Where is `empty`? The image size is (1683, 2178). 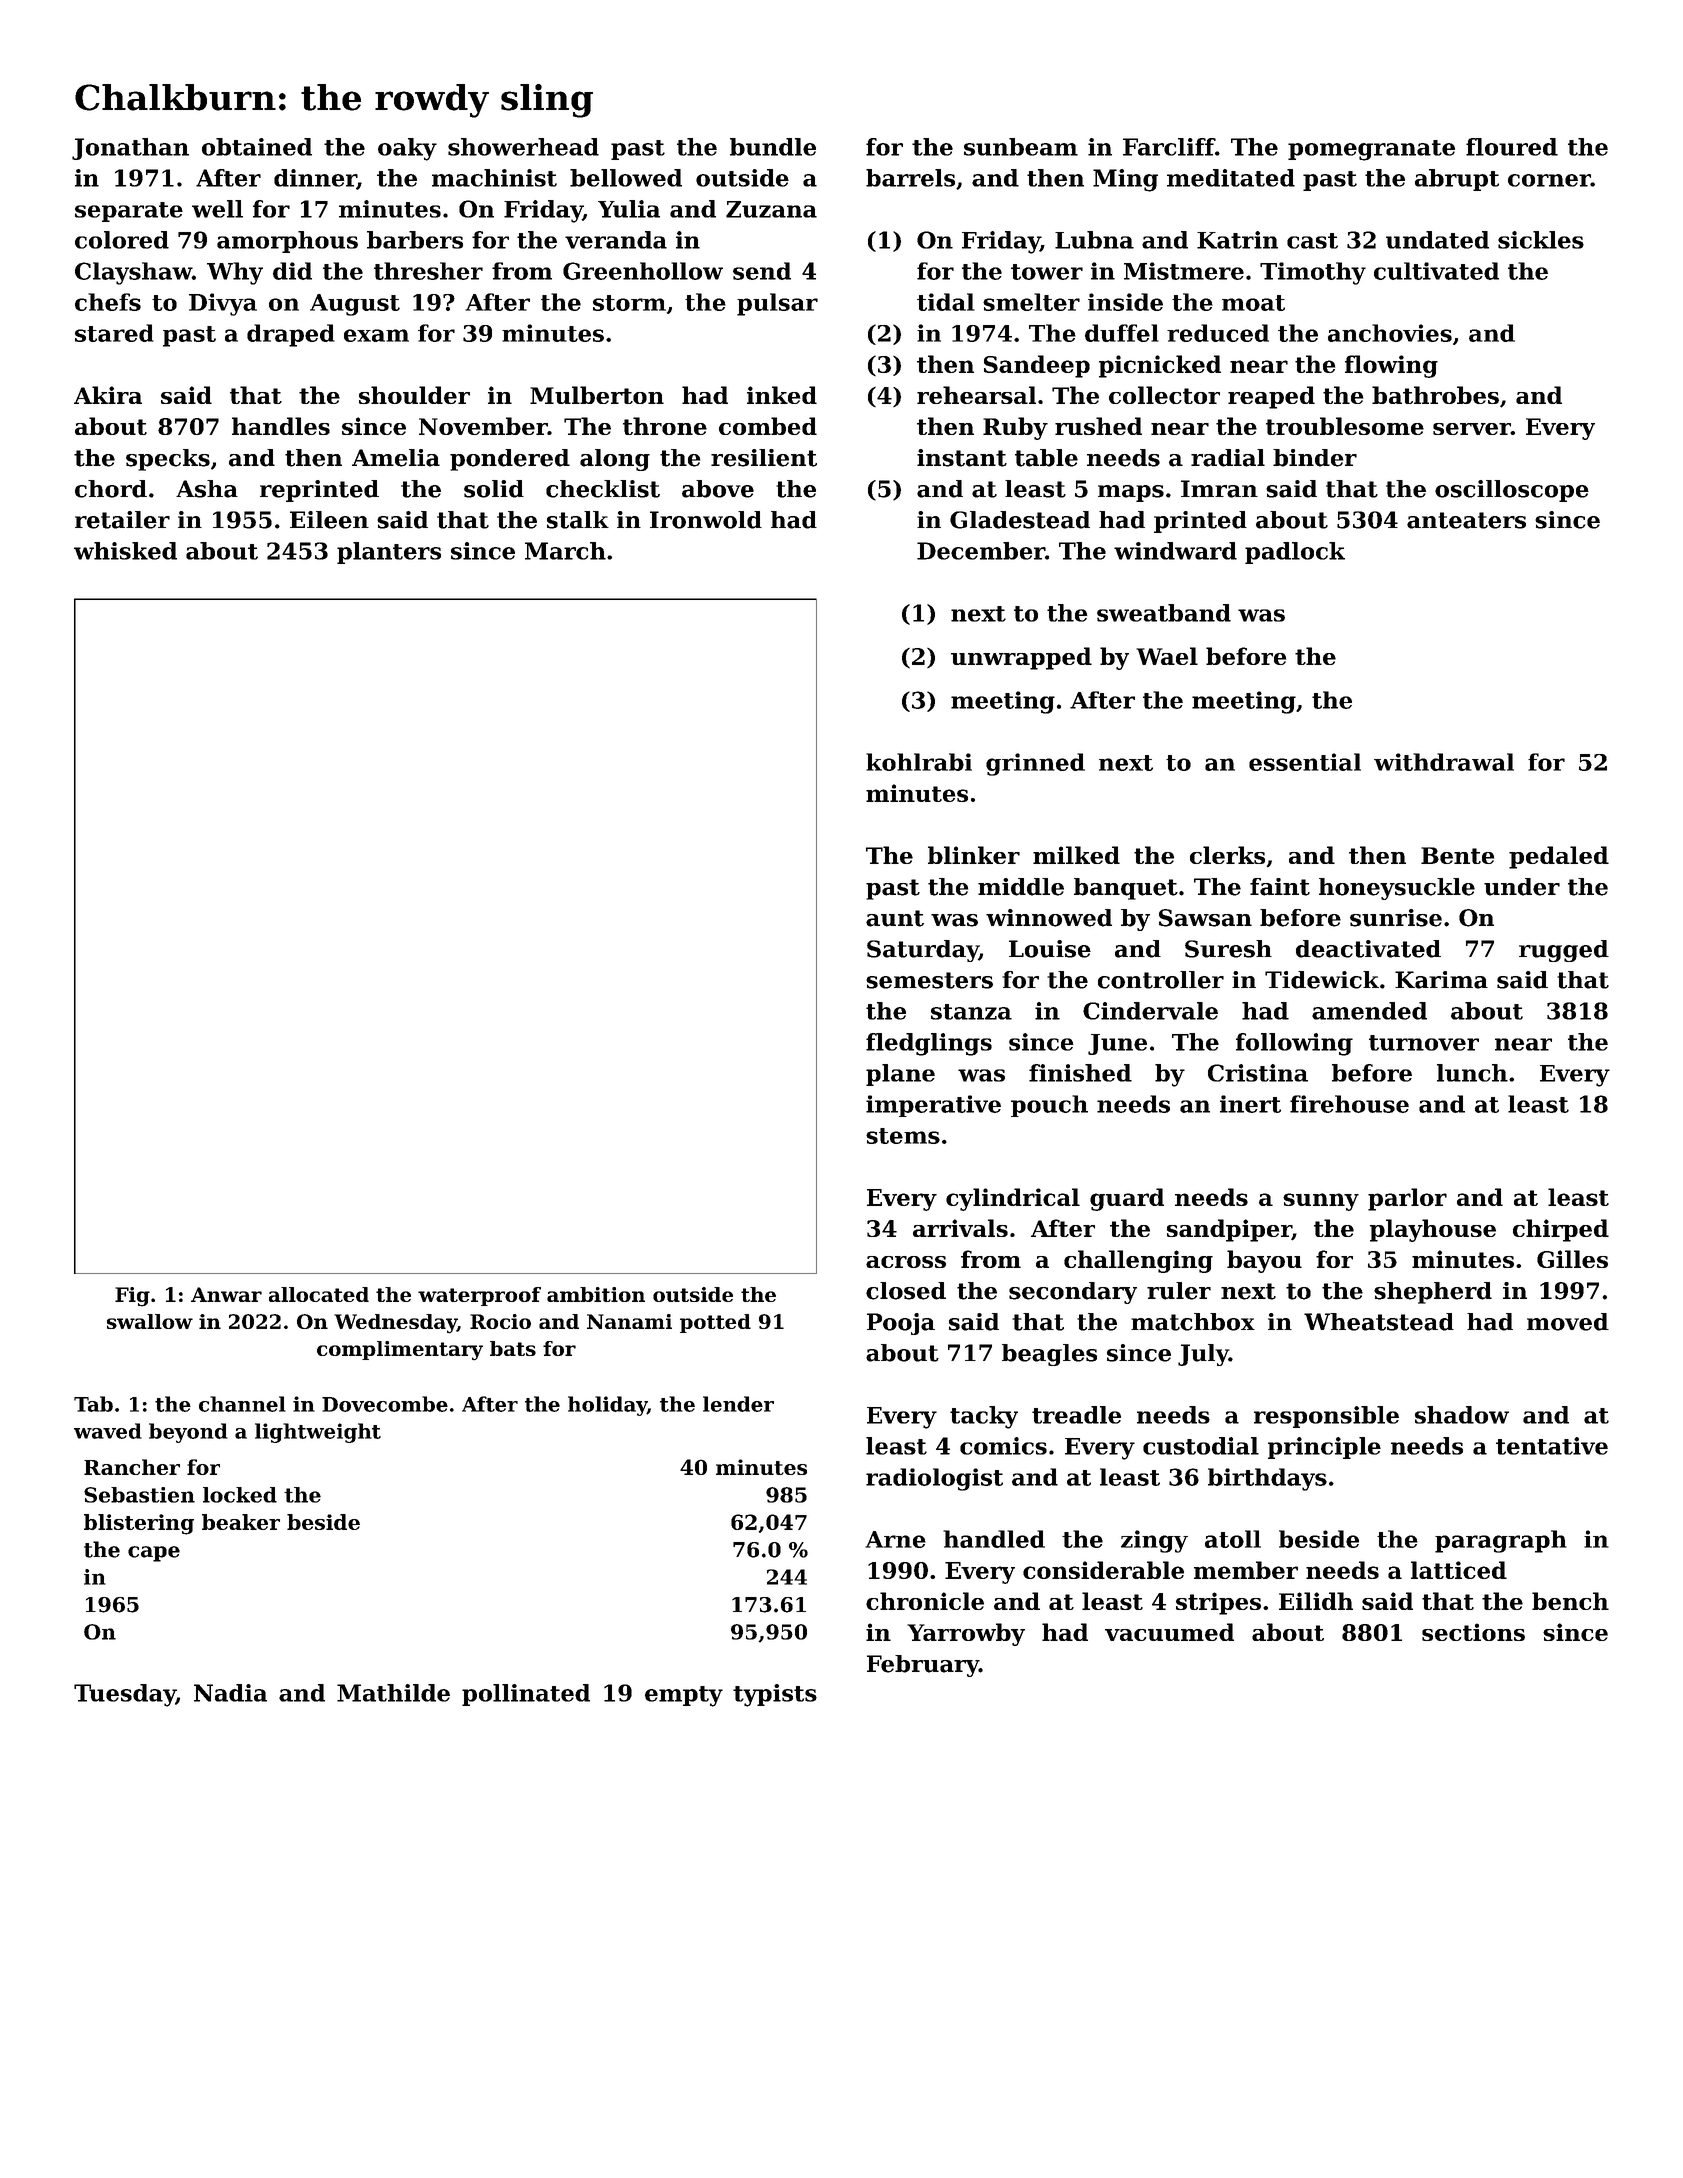 empty is located at coordinates (684, 1696).
